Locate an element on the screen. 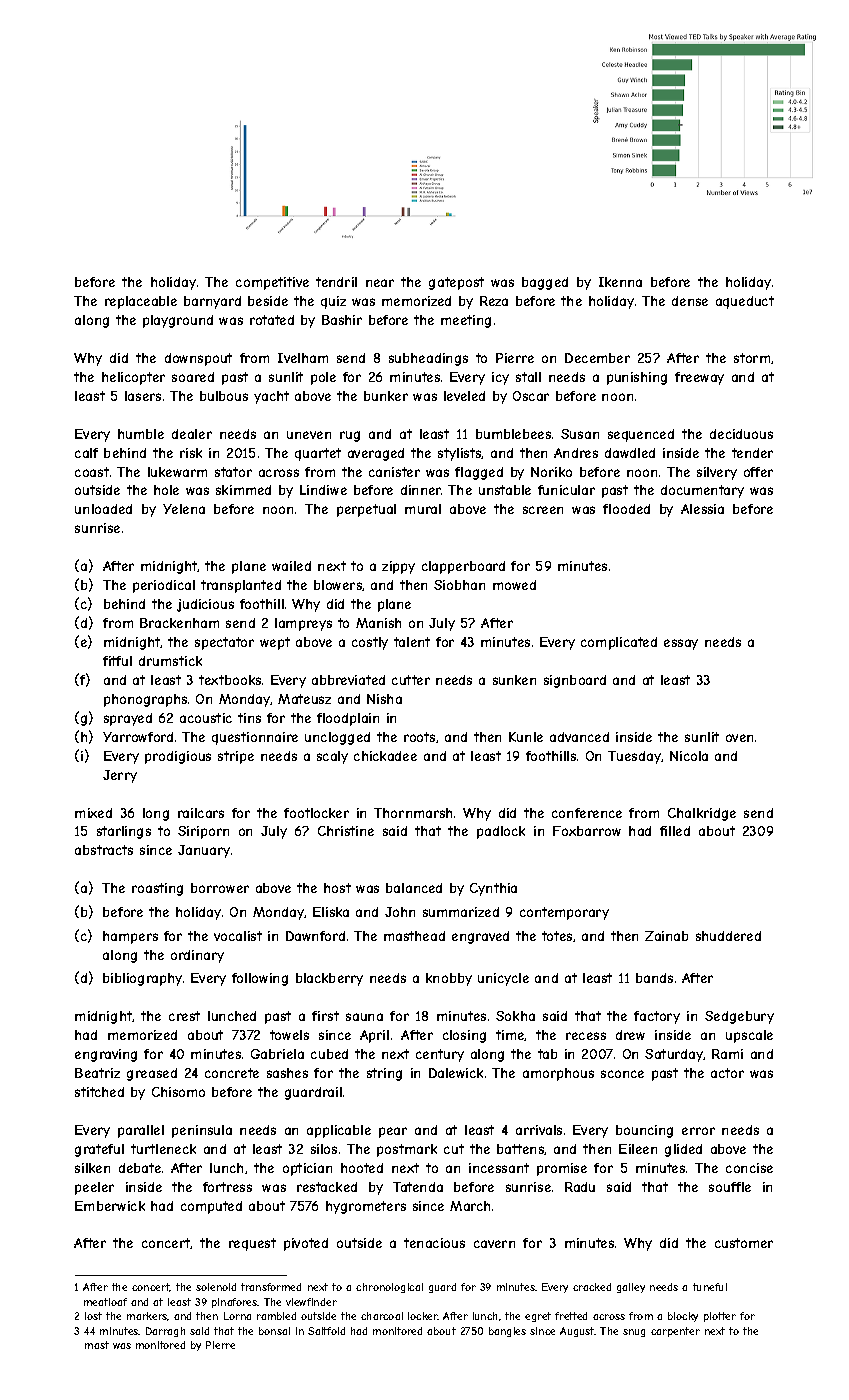  Emberwick is located at coordinates (110, 1206).
